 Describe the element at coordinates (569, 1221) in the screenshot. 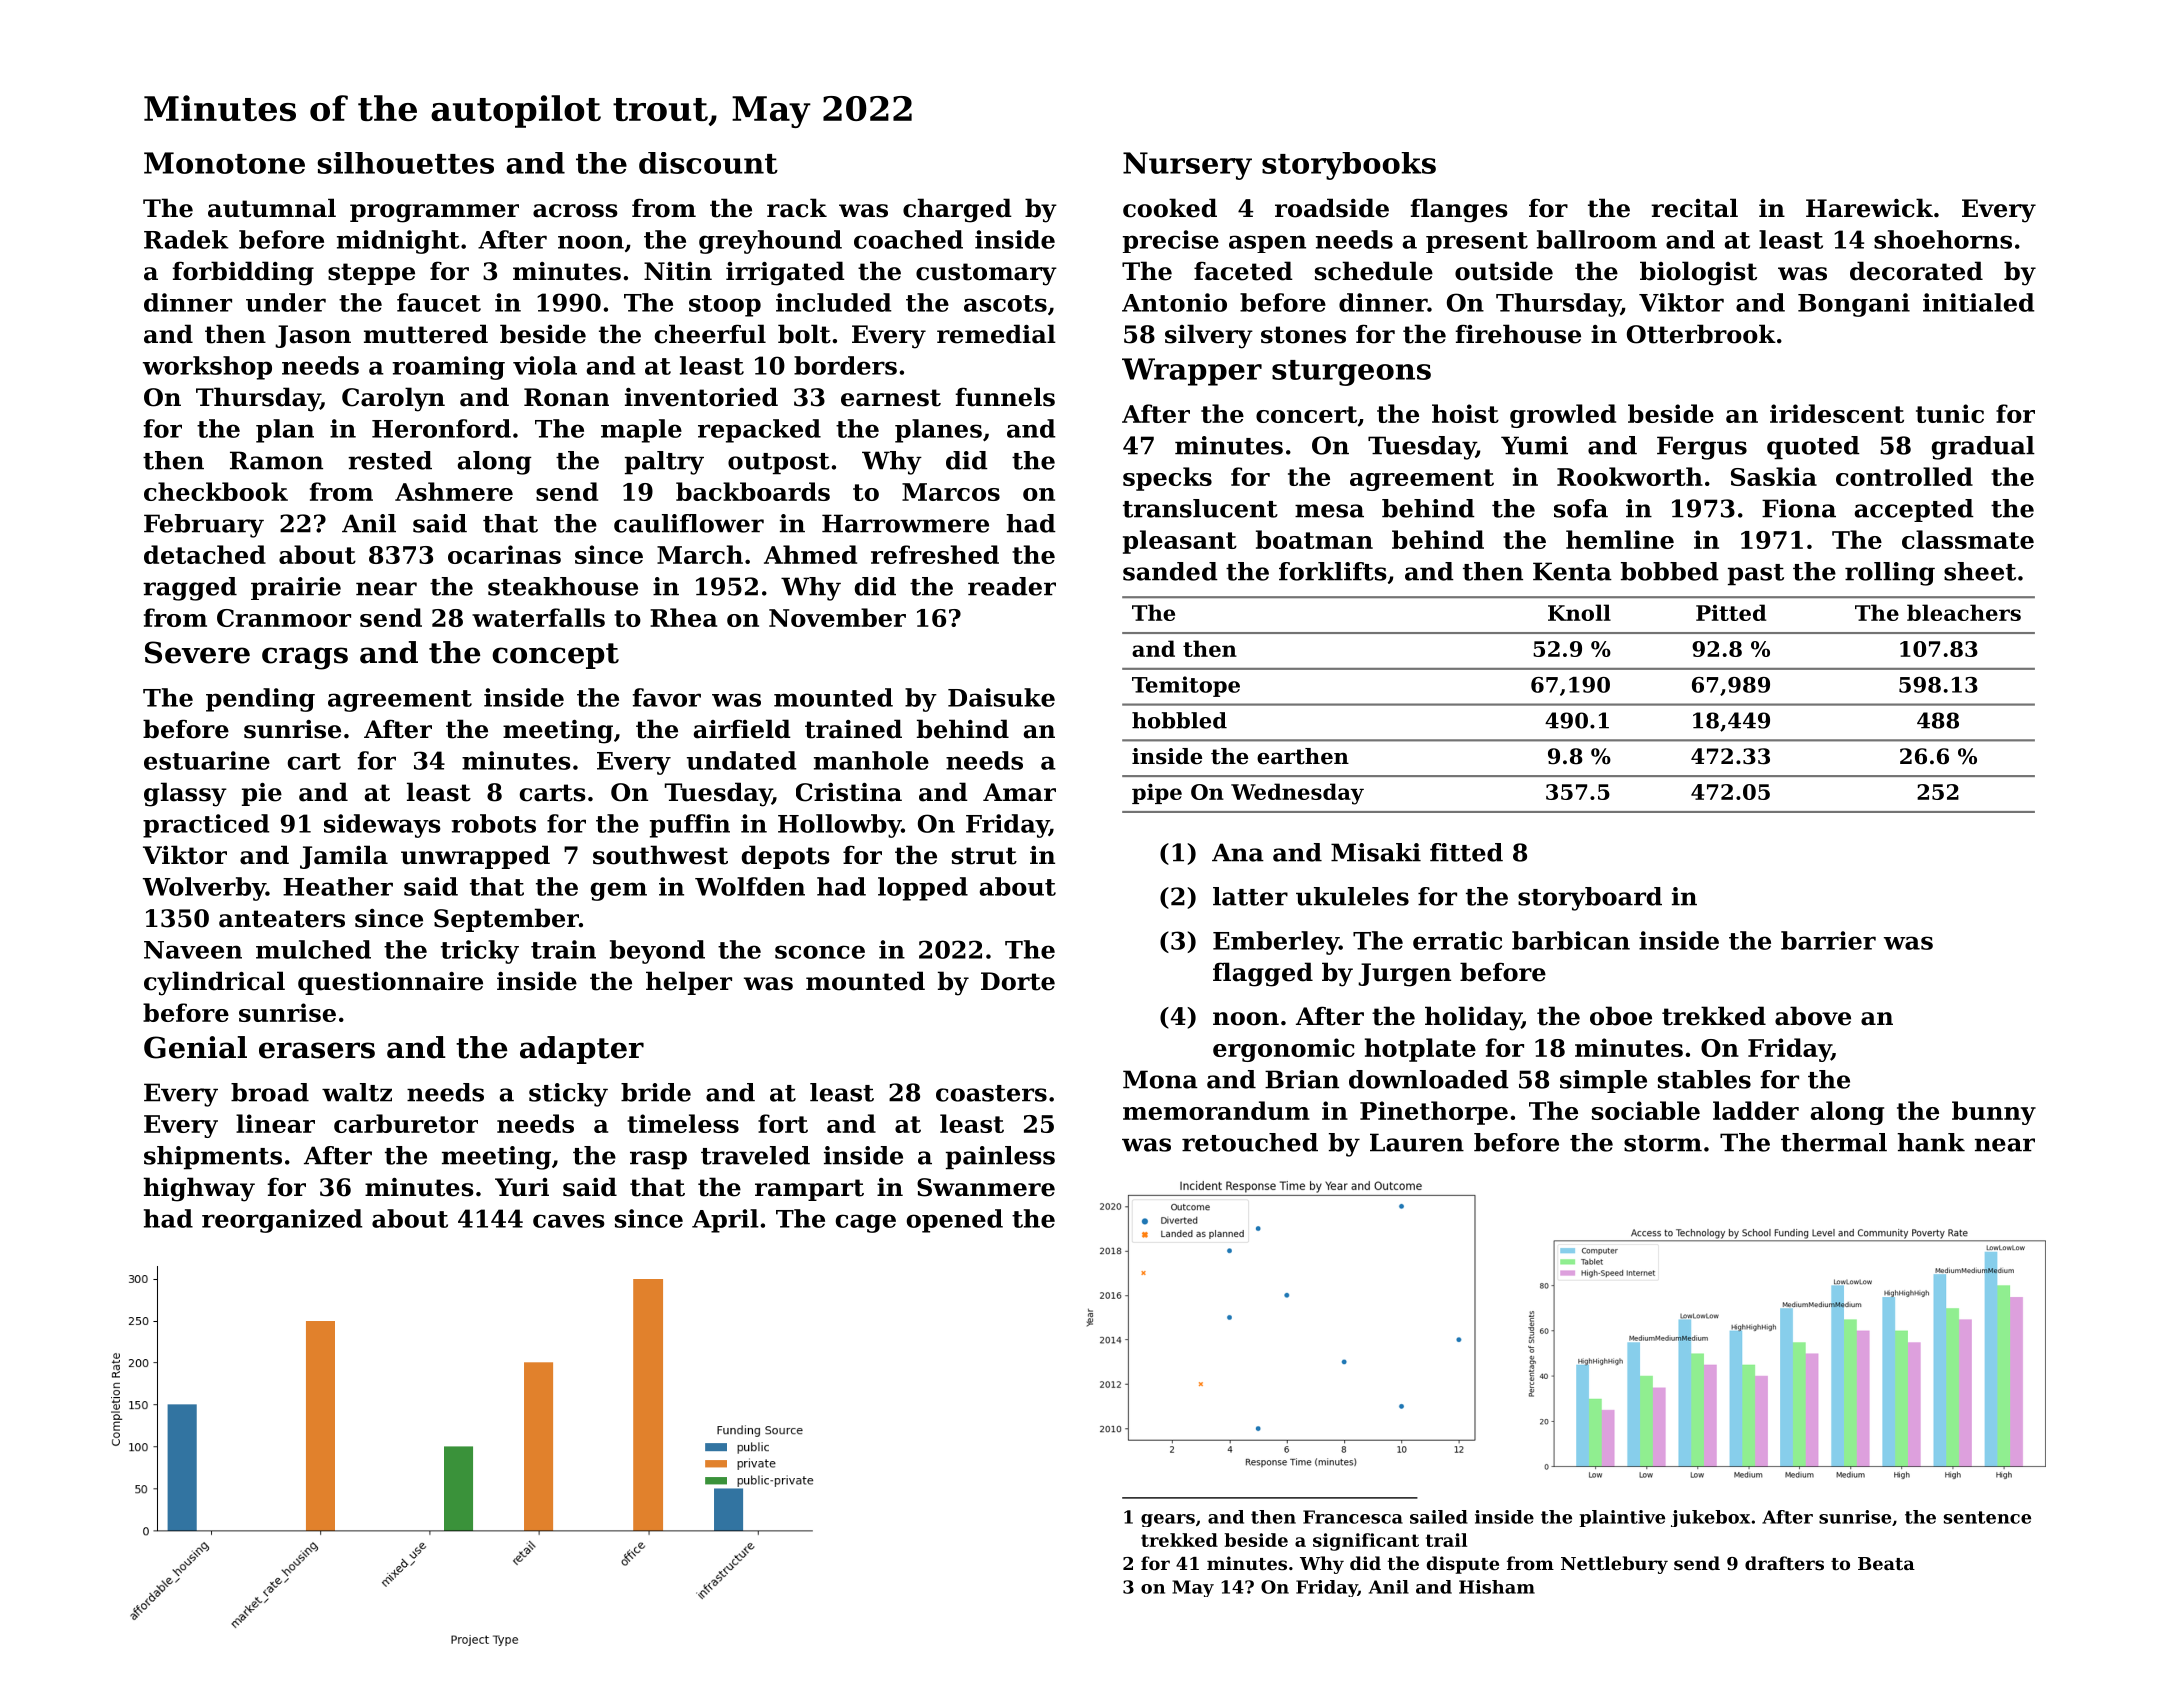

I see `caves` at that location.
